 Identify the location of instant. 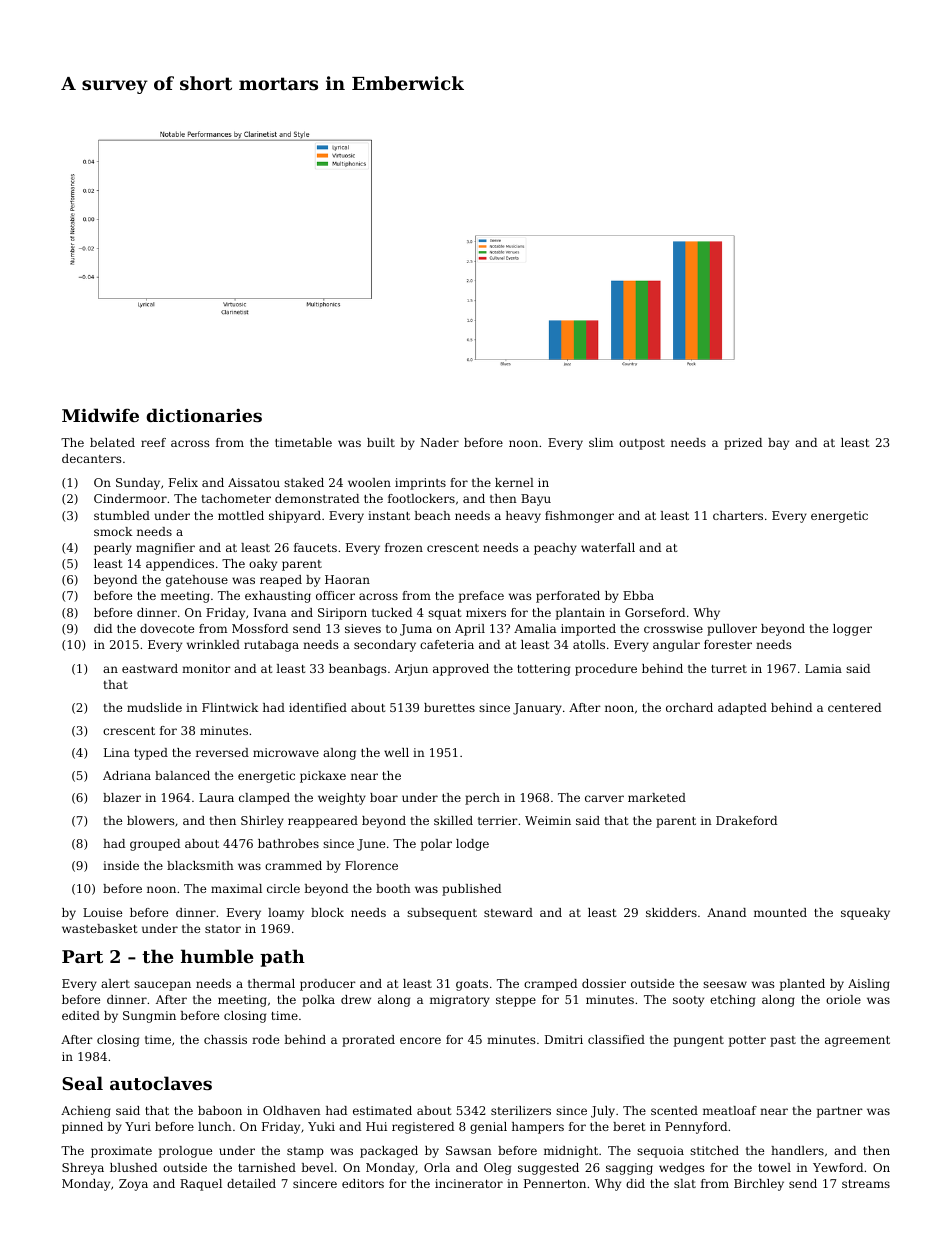
(389, 515).
